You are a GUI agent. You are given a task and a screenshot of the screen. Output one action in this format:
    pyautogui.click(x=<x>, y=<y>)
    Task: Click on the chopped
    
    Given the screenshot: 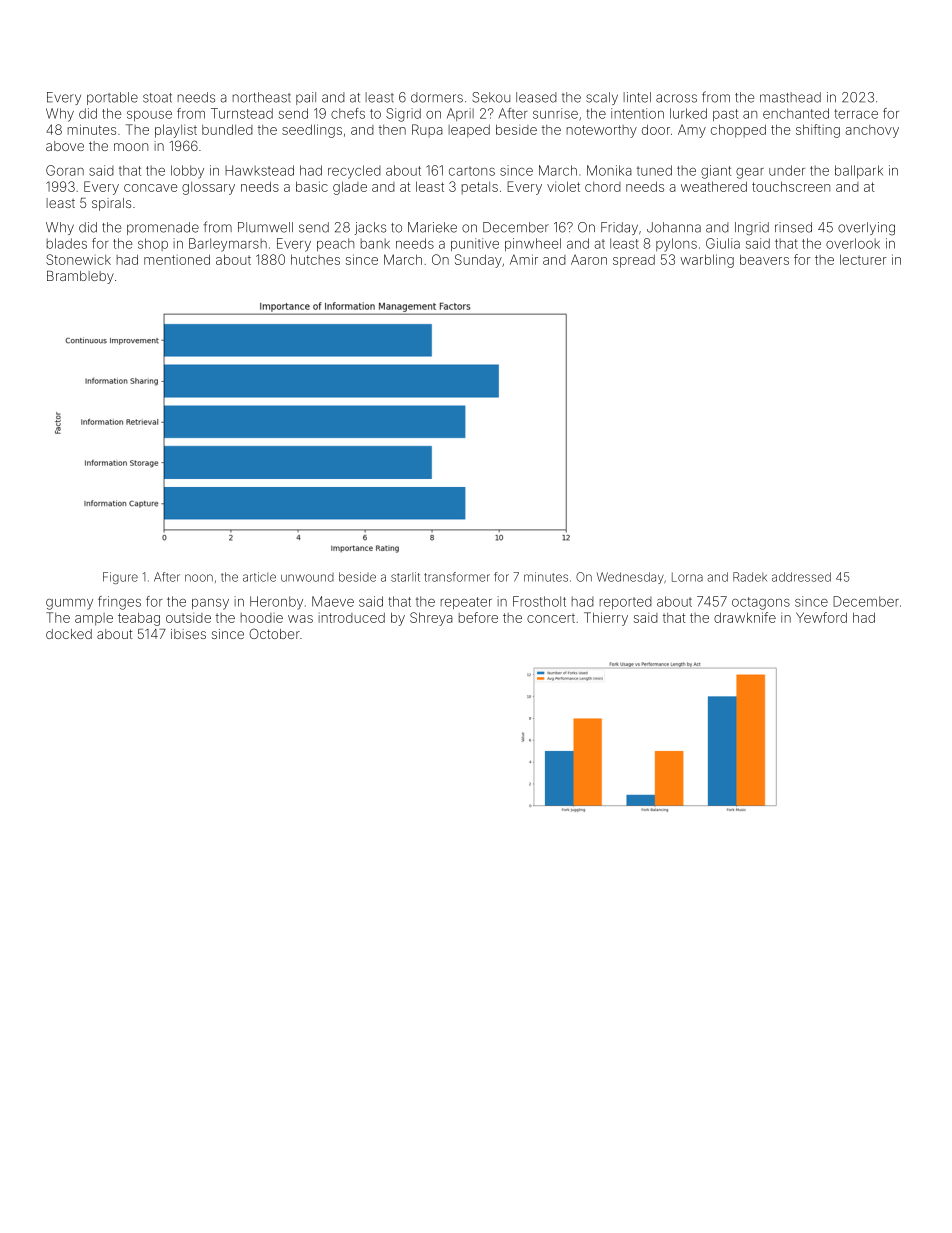 What is the action you would take?
    pyautogui.click(x=738, y=131)
